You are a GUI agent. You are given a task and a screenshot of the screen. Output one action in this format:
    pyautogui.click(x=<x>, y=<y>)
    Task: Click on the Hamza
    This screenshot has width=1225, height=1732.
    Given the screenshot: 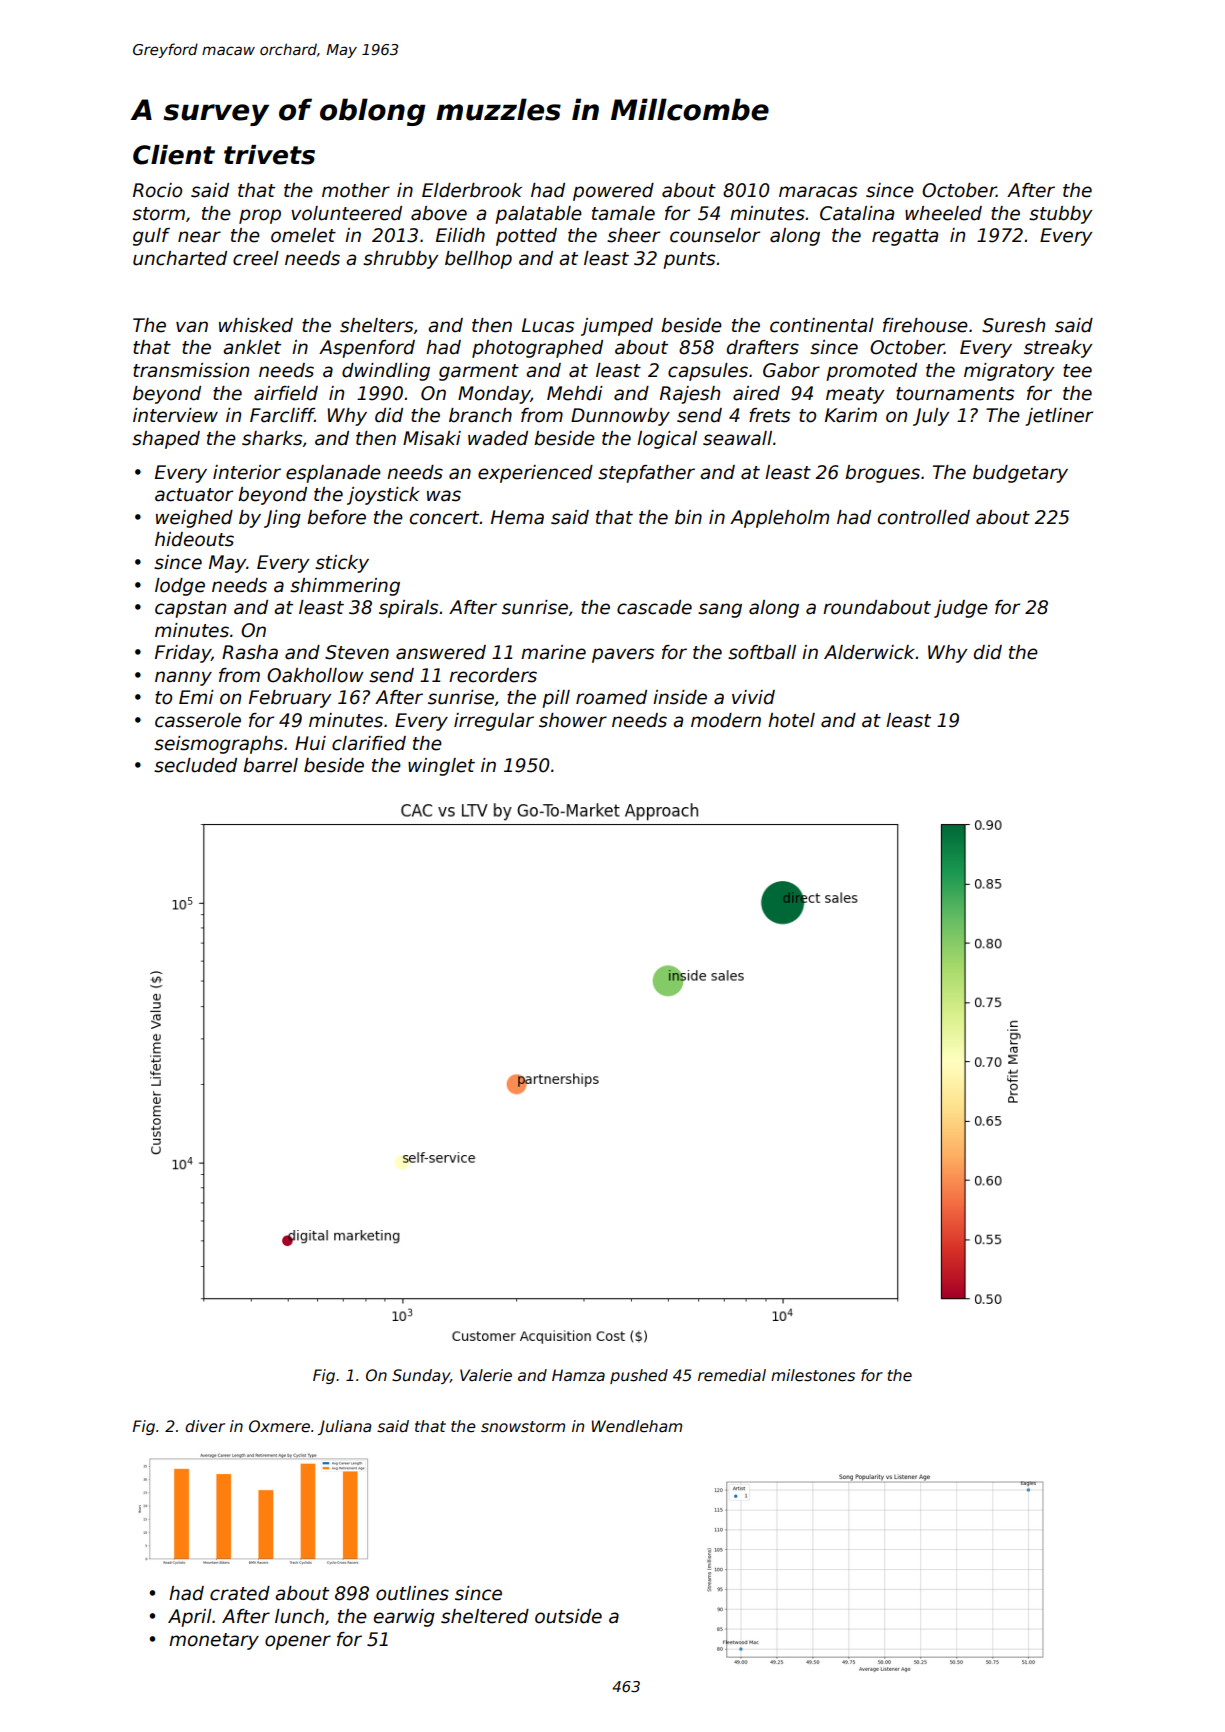 What is the action you would take?
    pyautogui.click(x=578, y=1375)
